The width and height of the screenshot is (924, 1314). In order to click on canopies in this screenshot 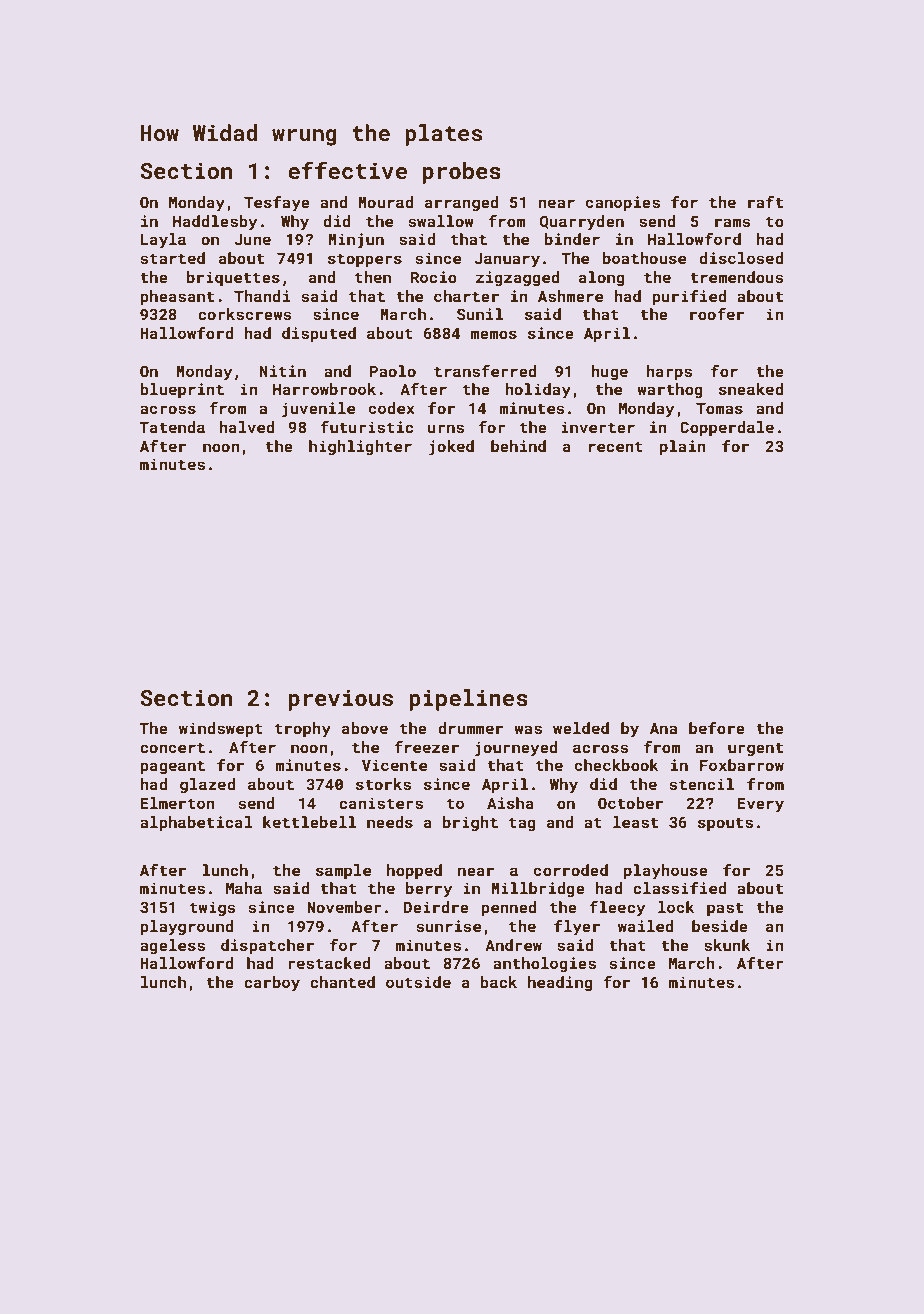, I will do `click(623, 203)`.
